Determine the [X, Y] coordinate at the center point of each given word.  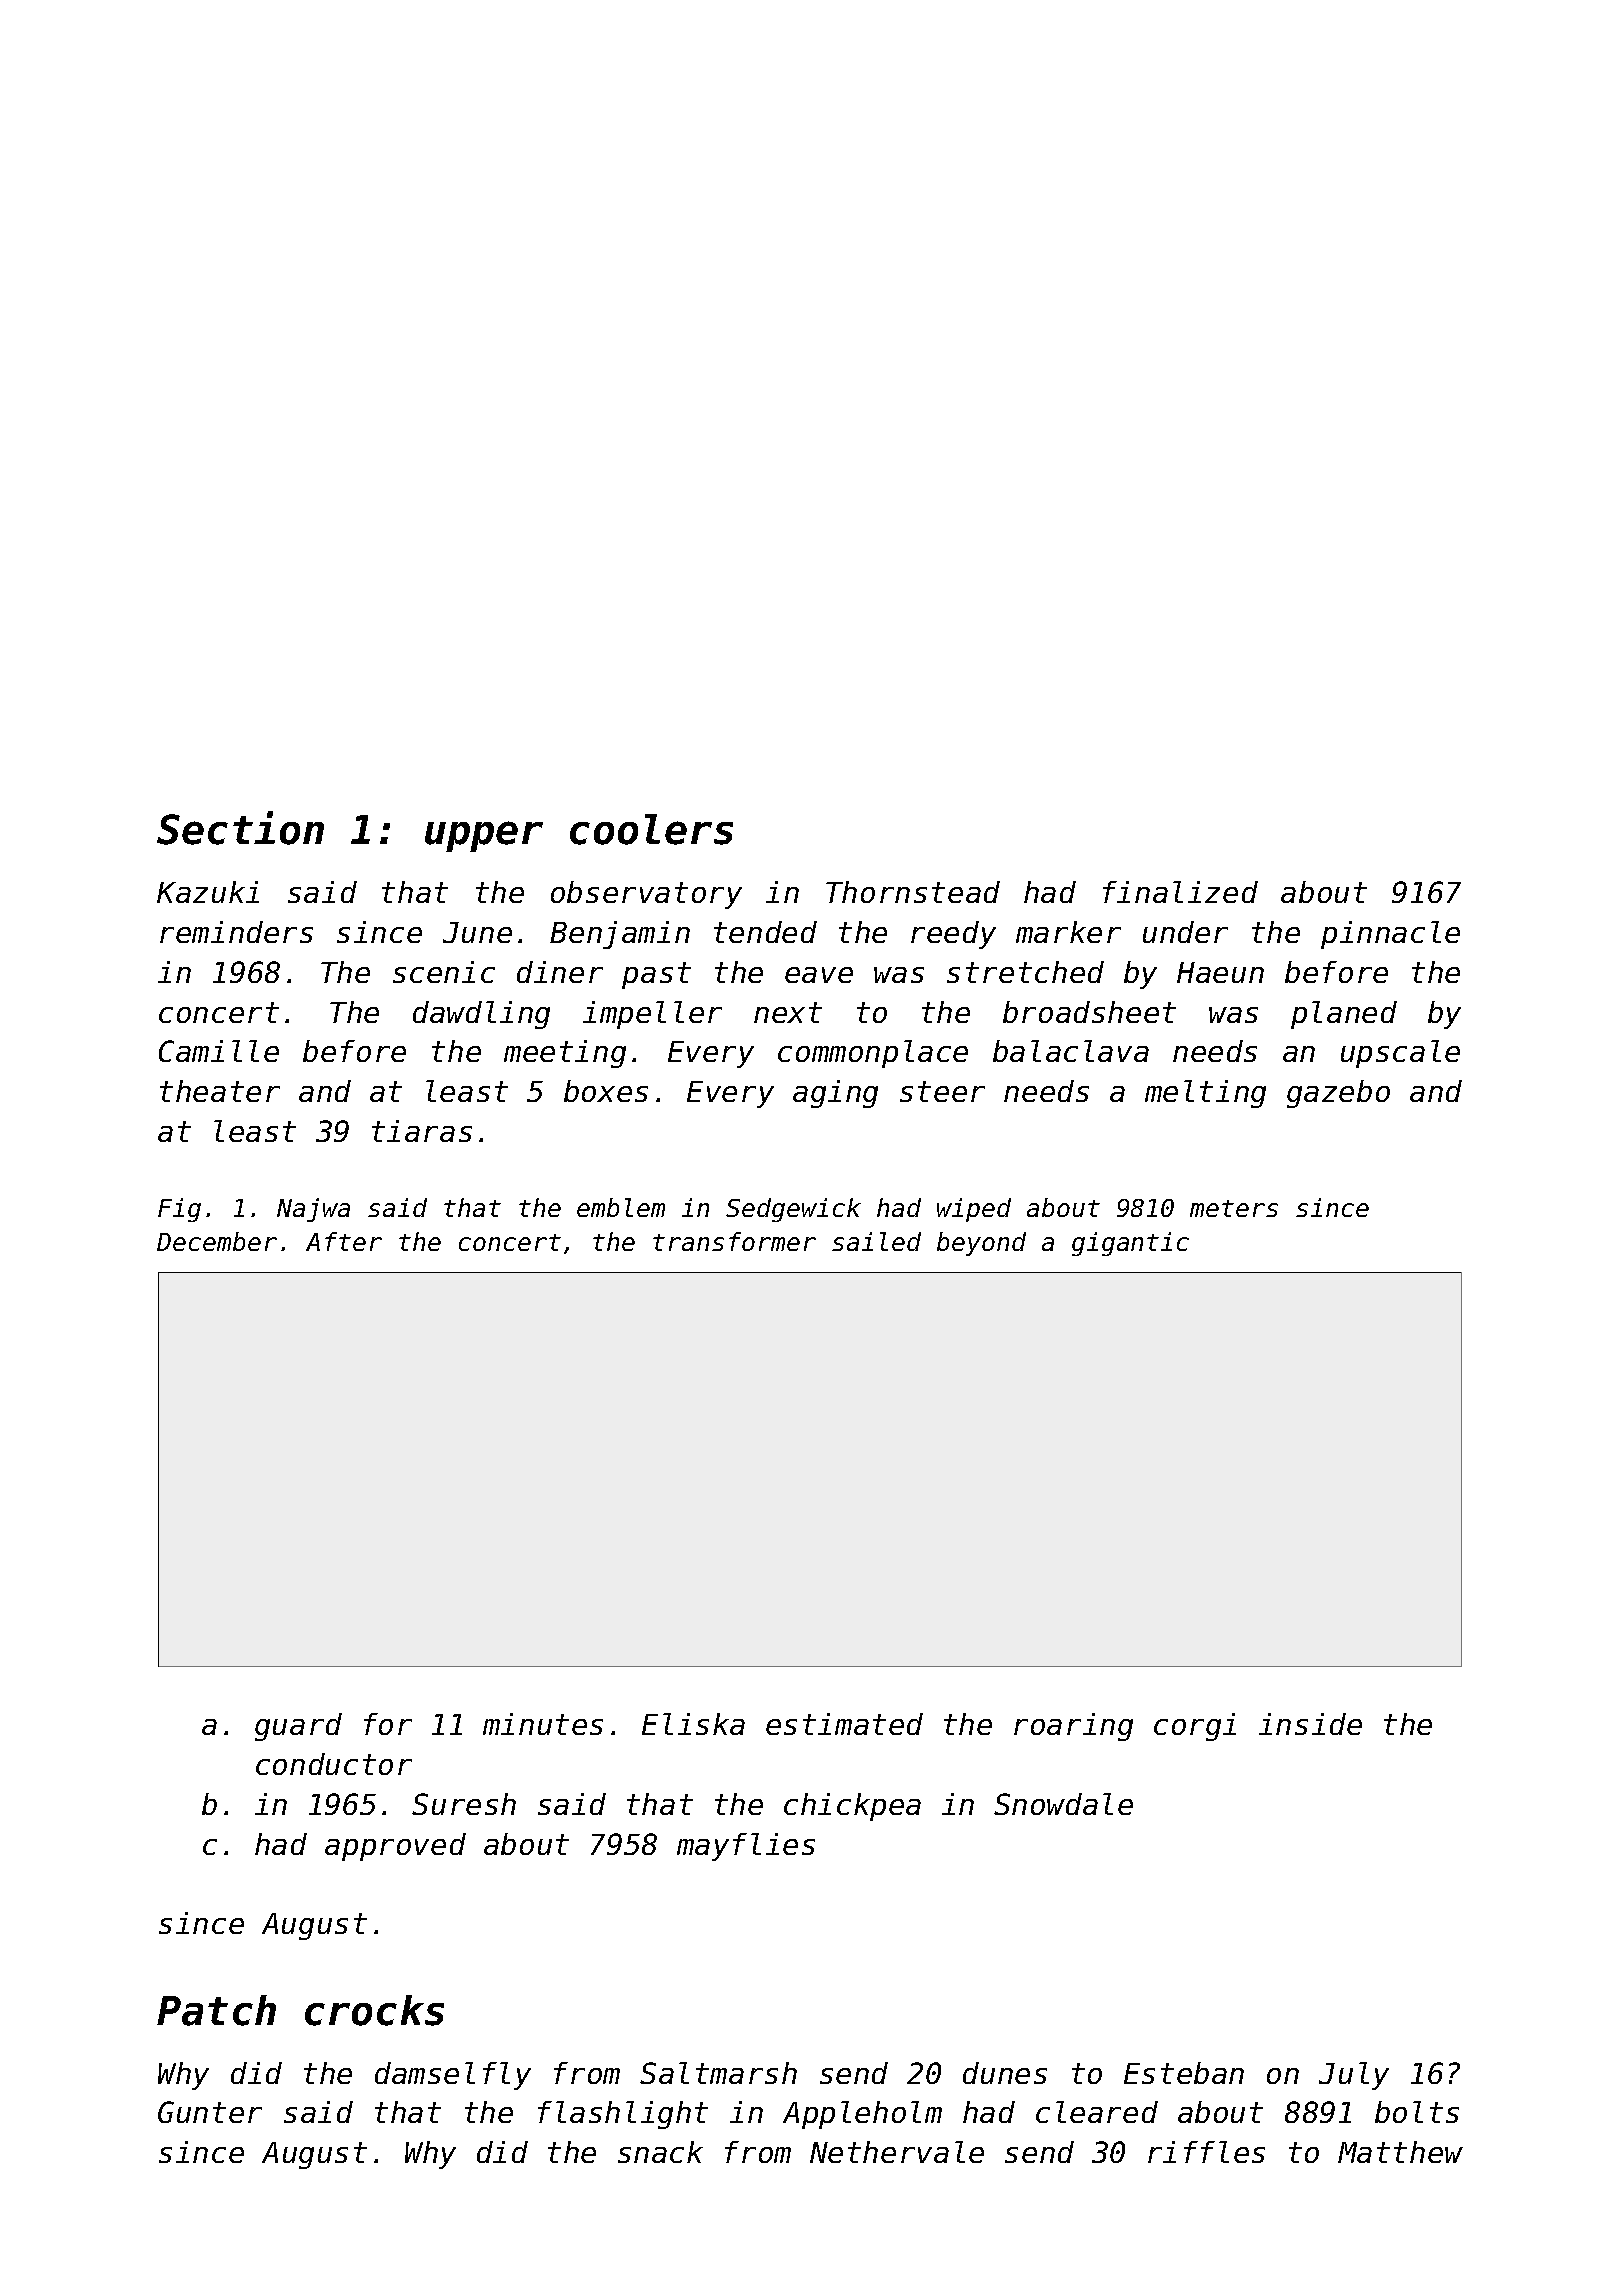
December [217, 1241]
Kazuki [208, 892]
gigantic [1130, 1244]
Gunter [210, 2112]
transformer [734, 1241]
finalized [1180, 892]
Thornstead [913, 892]
